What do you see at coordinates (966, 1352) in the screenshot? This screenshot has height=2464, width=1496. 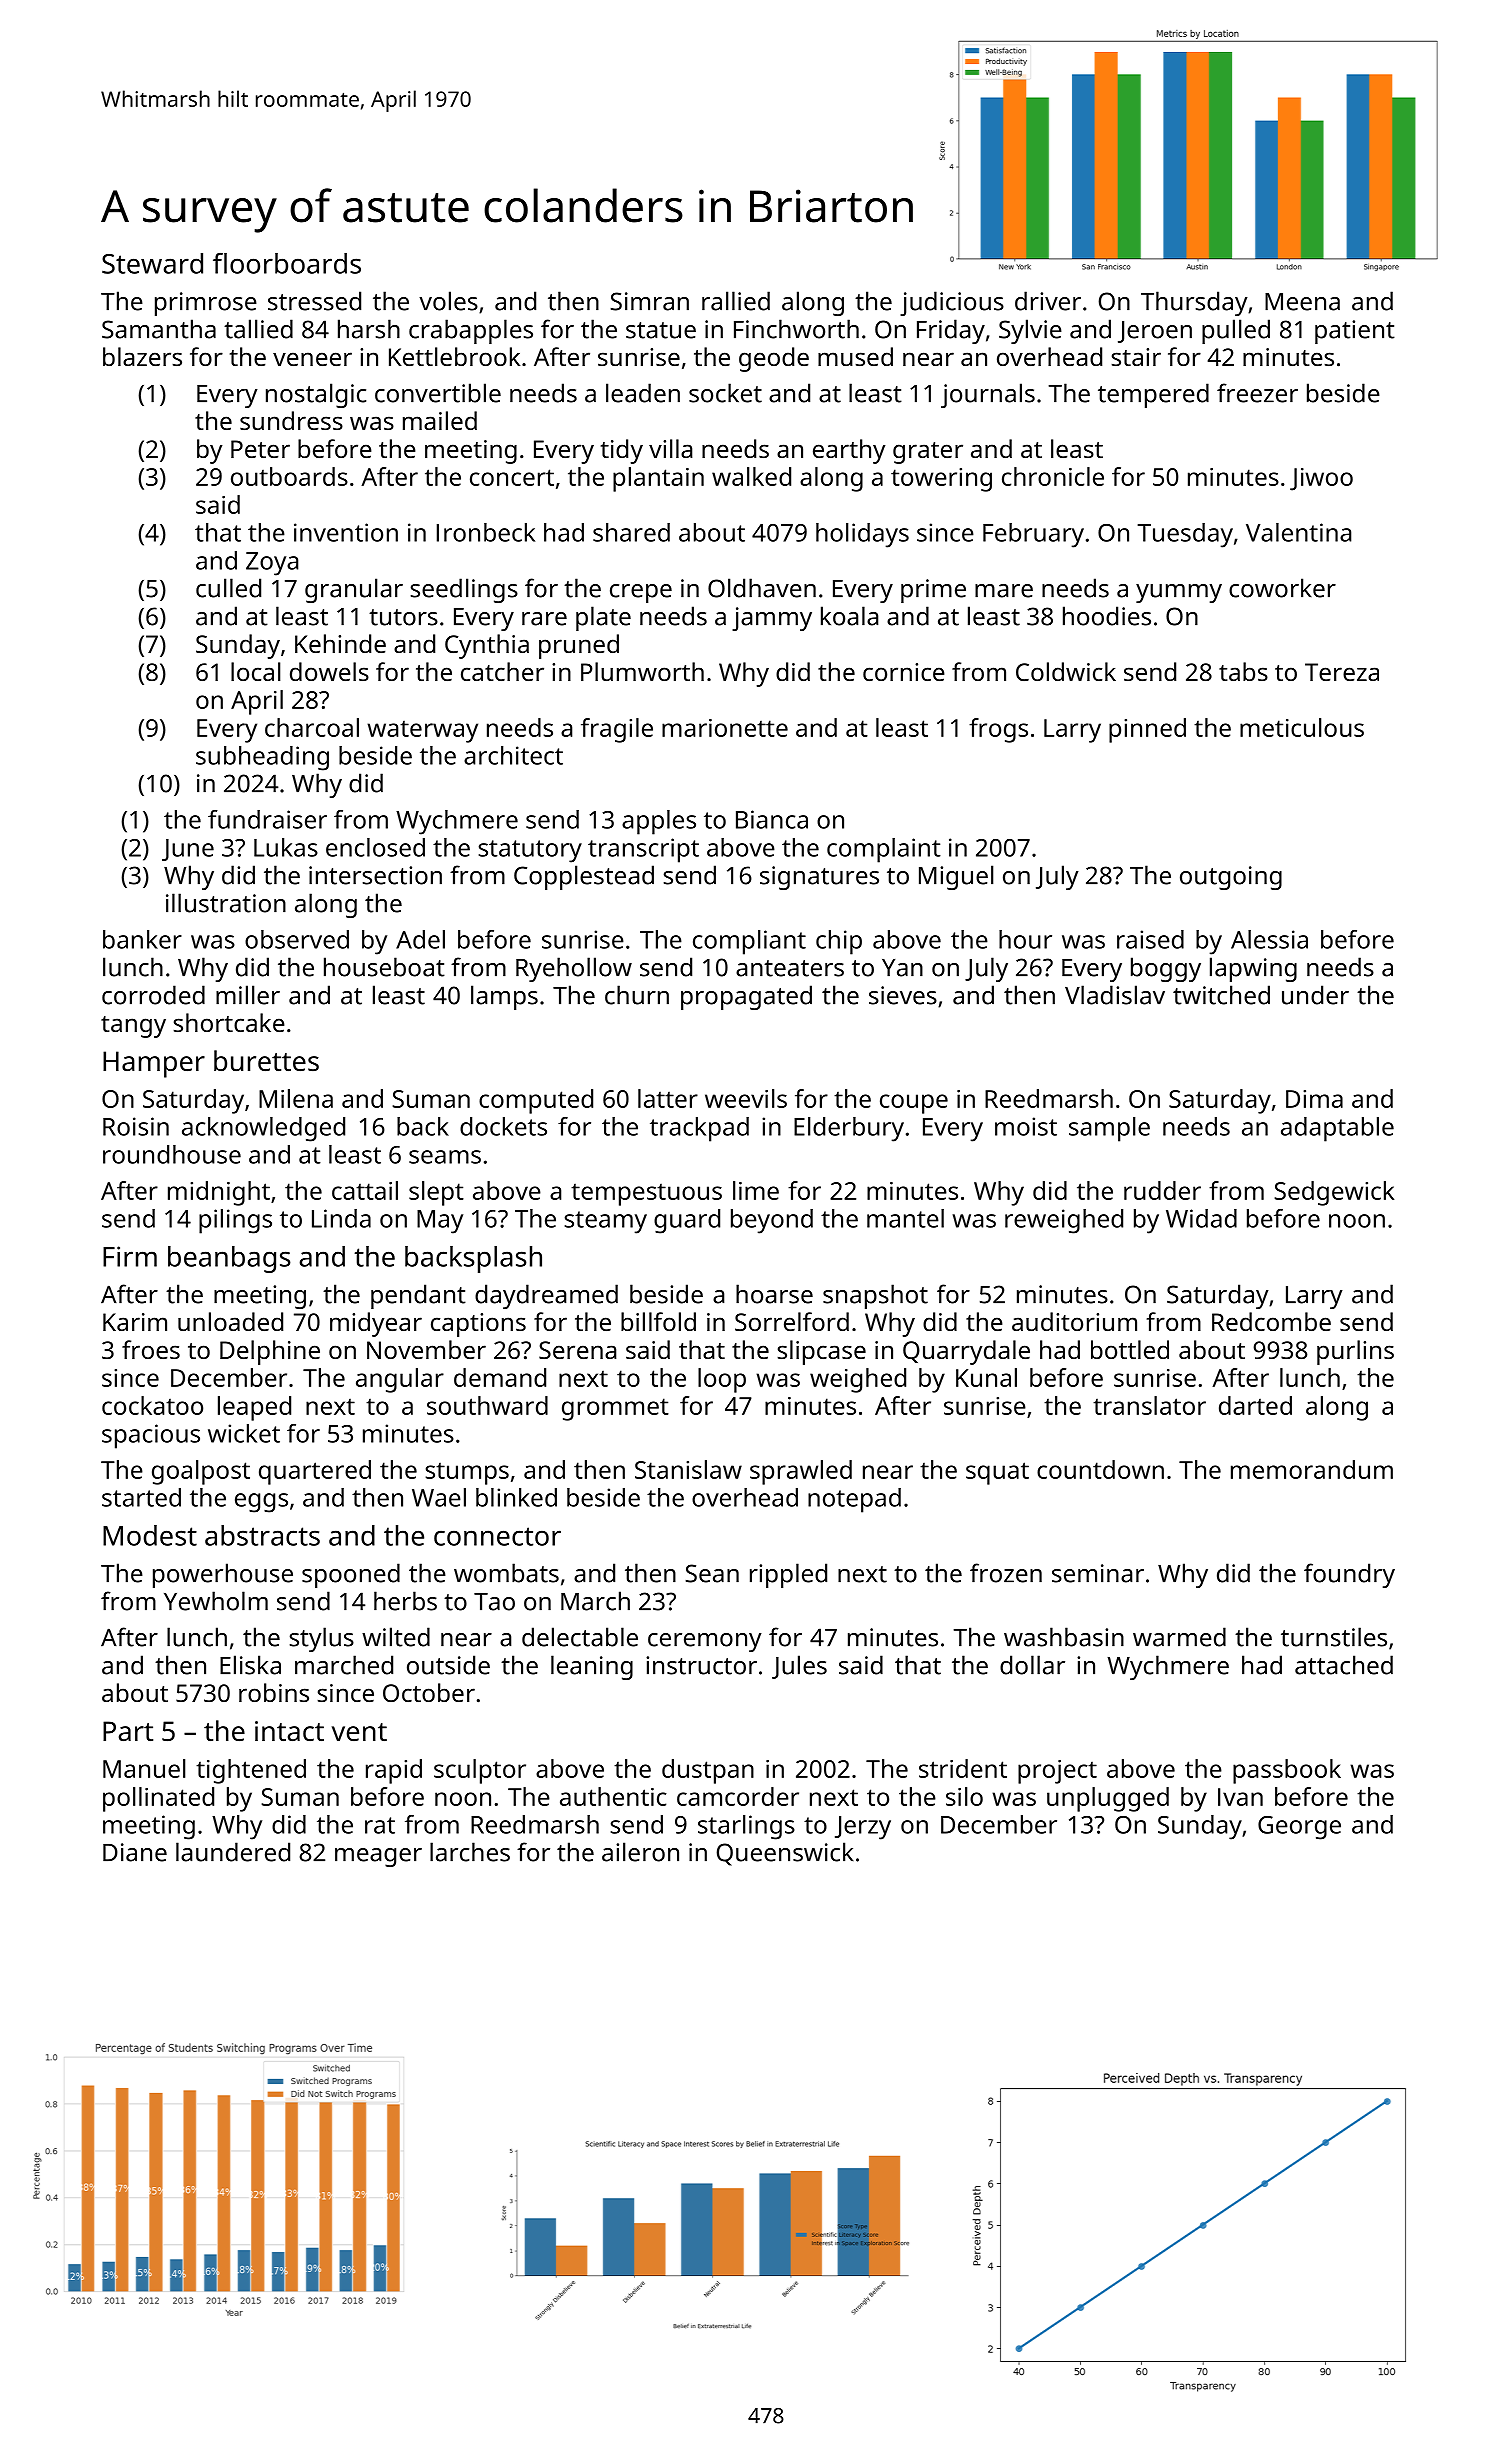 I see `Quarrydale` at bounding box center [966, 1352].
